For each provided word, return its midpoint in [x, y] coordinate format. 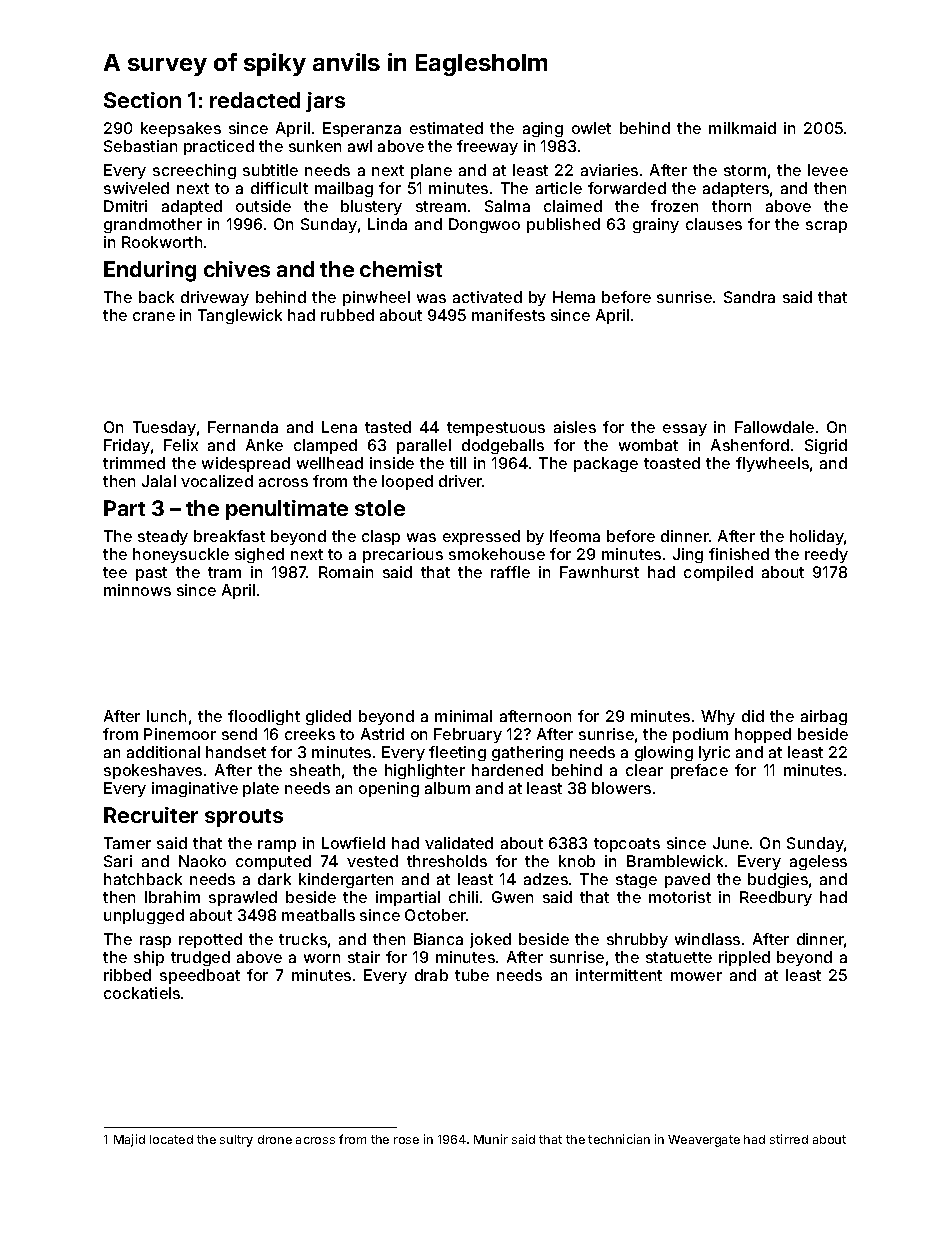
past [151, 574]
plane [431, 171]
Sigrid [826, 446]
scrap [826, 227]
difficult [279, 188]
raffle [510, 572]
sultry [236, 1141]
